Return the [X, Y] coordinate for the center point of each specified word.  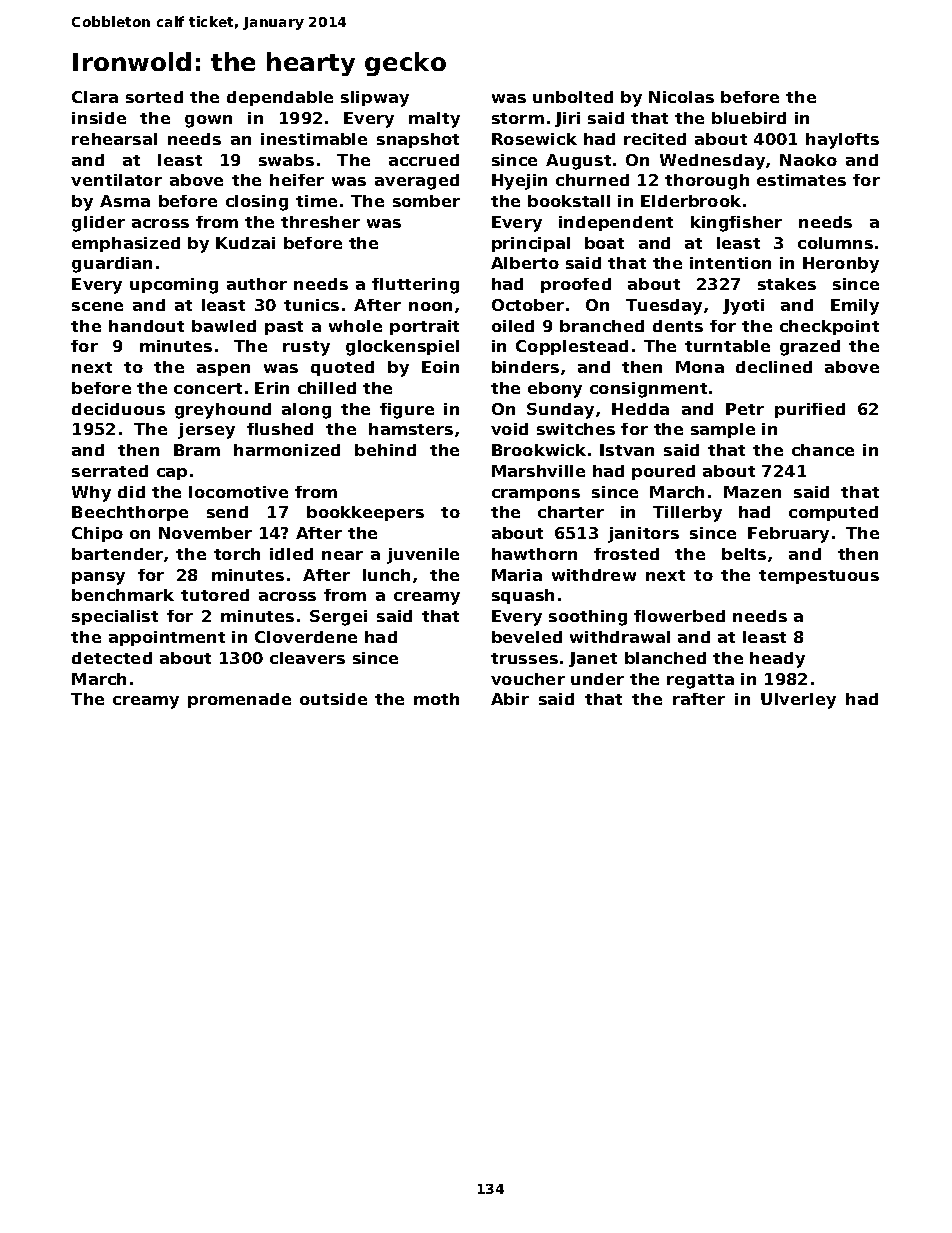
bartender [117, 554]
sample [723, 430]
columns [835, 243]
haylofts [842, 141]
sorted [154, 97]
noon [430, 306]
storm [518, 118]
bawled [224, 326]
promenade [239, 700]
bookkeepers [365, 513]
